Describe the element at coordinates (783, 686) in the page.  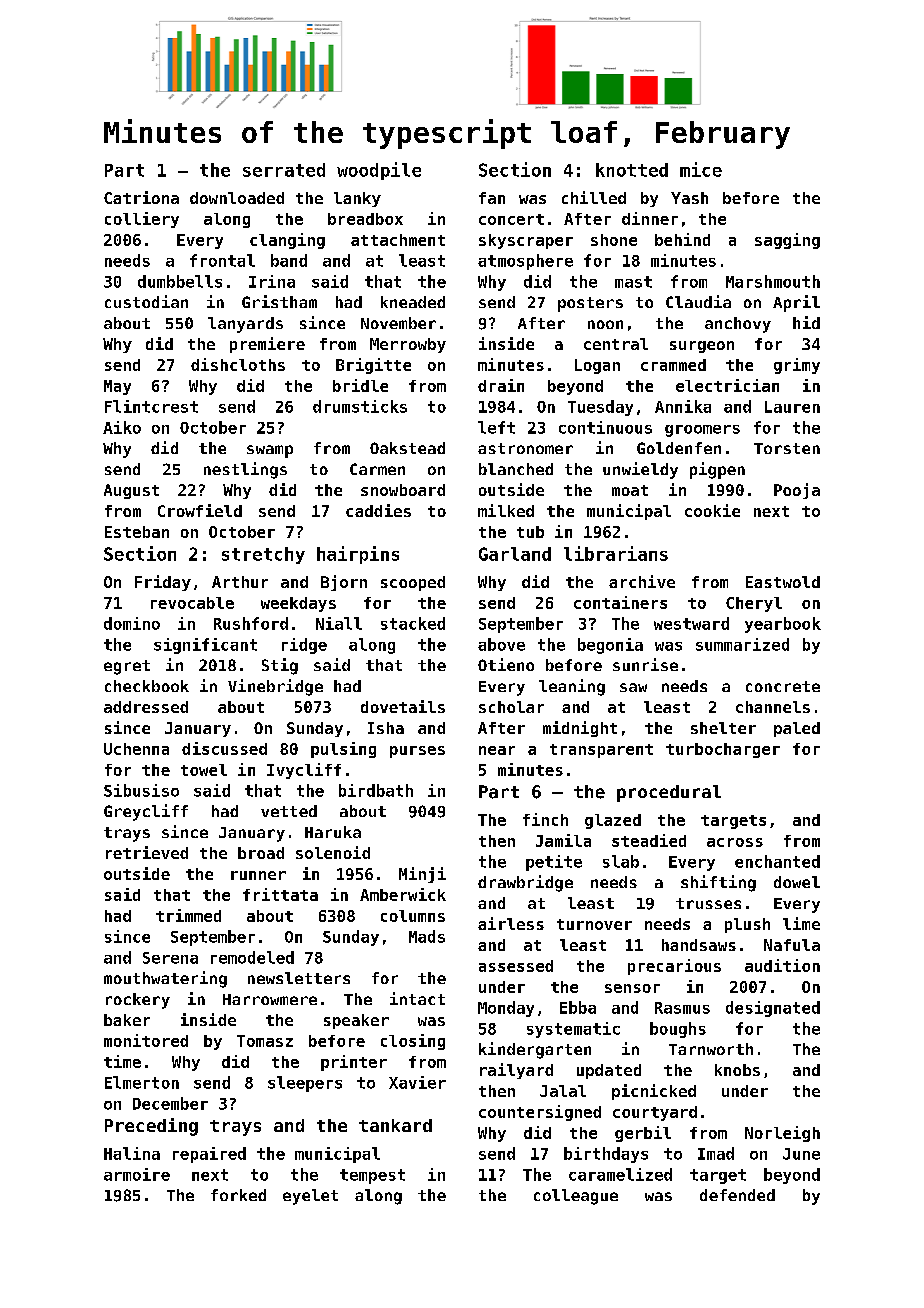
I see `concrete` at that location.
